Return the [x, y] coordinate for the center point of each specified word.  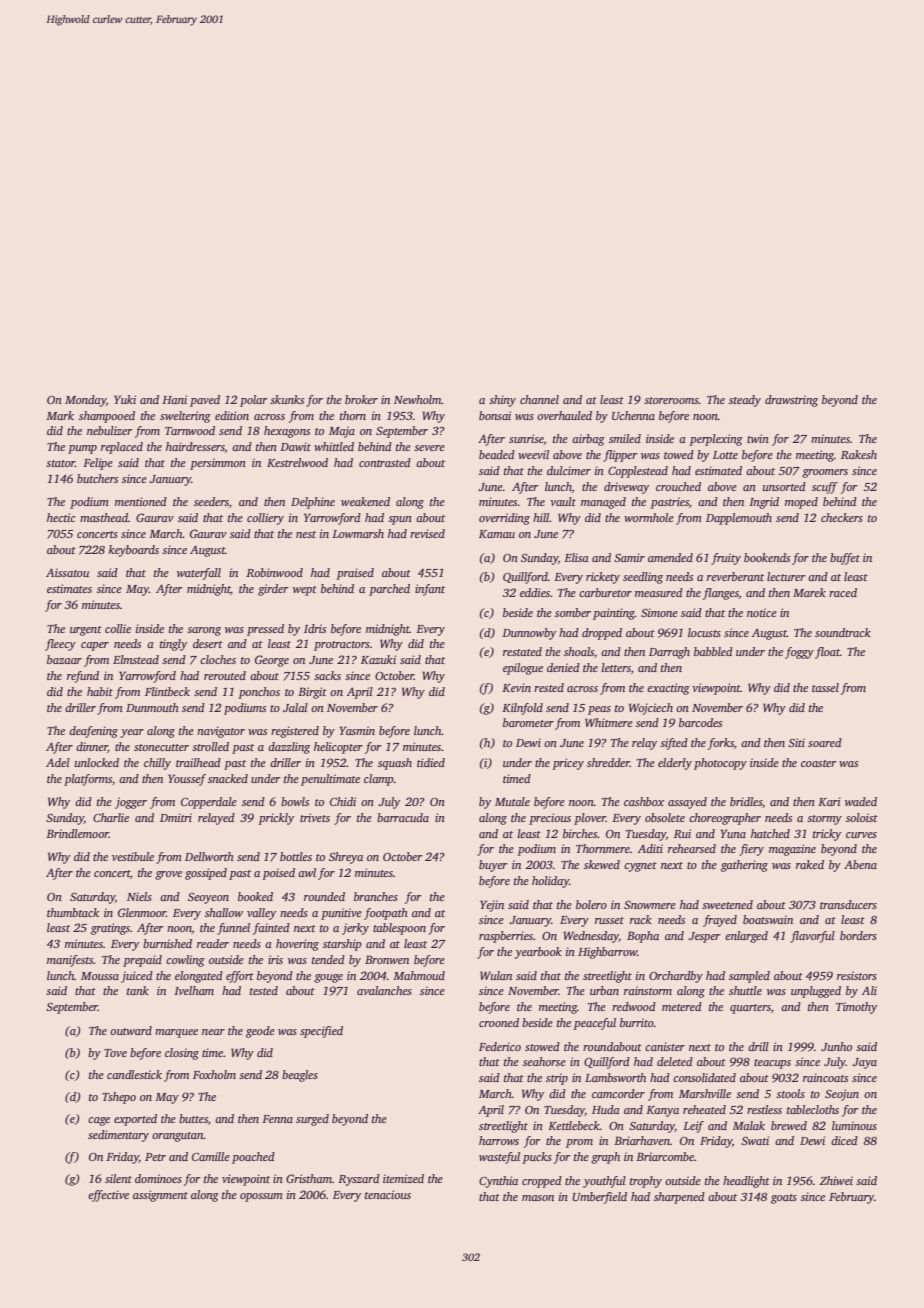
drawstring [791, 401]
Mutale [512, 801]
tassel [825, 687]
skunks [287, 399]
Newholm [417, 399]
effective [108, 1196]
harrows [499, 1140]
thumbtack [73, 912]
